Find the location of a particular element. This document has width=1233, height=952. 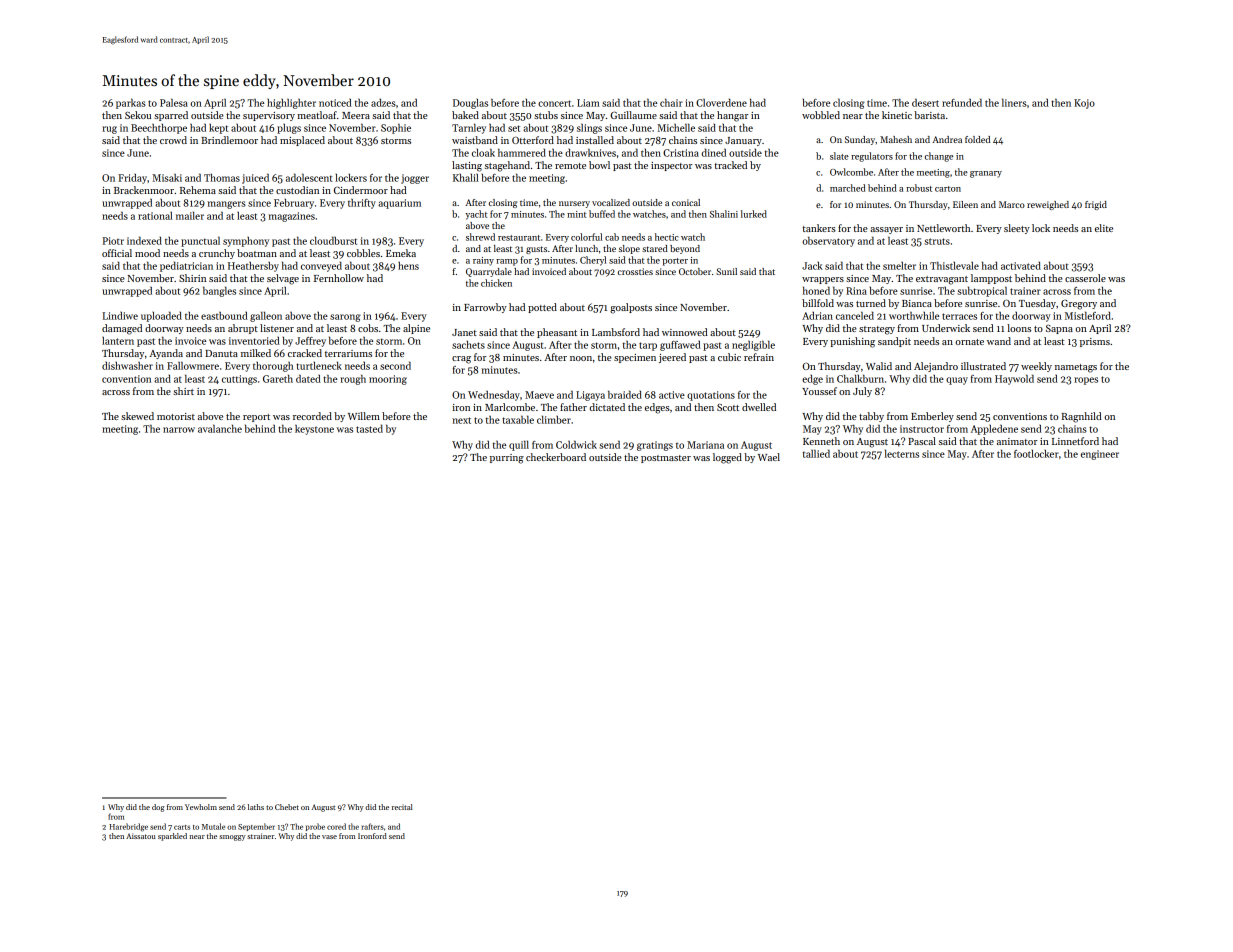

refunded is located at coordinates (962, 102).
